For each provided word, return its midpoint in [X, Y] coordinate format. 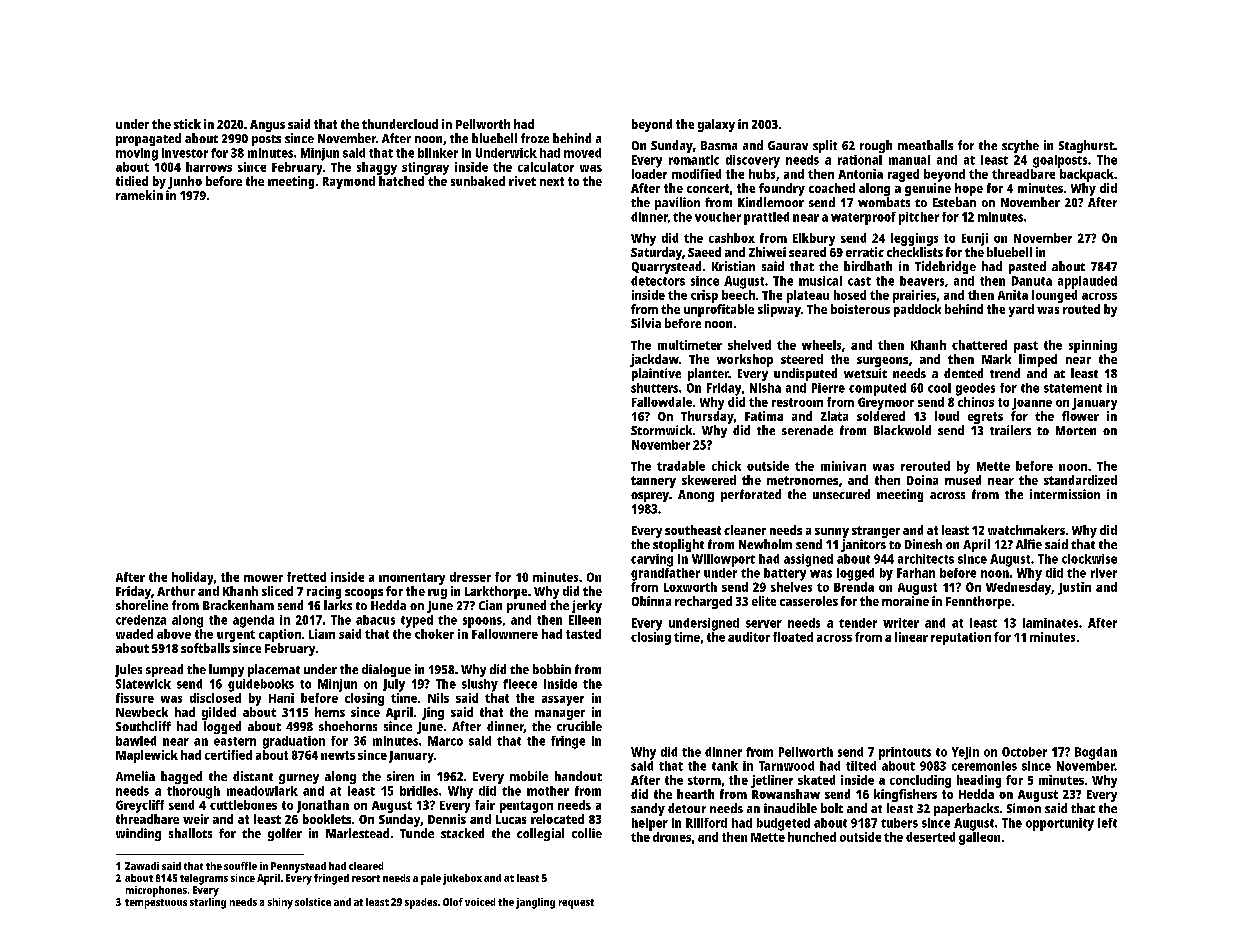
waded [134, 634]
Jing [433, 713]
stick [187, 124]
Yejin [965, 753]
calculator [546, 167]
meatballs [925, 145]
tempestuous [156, 904]
